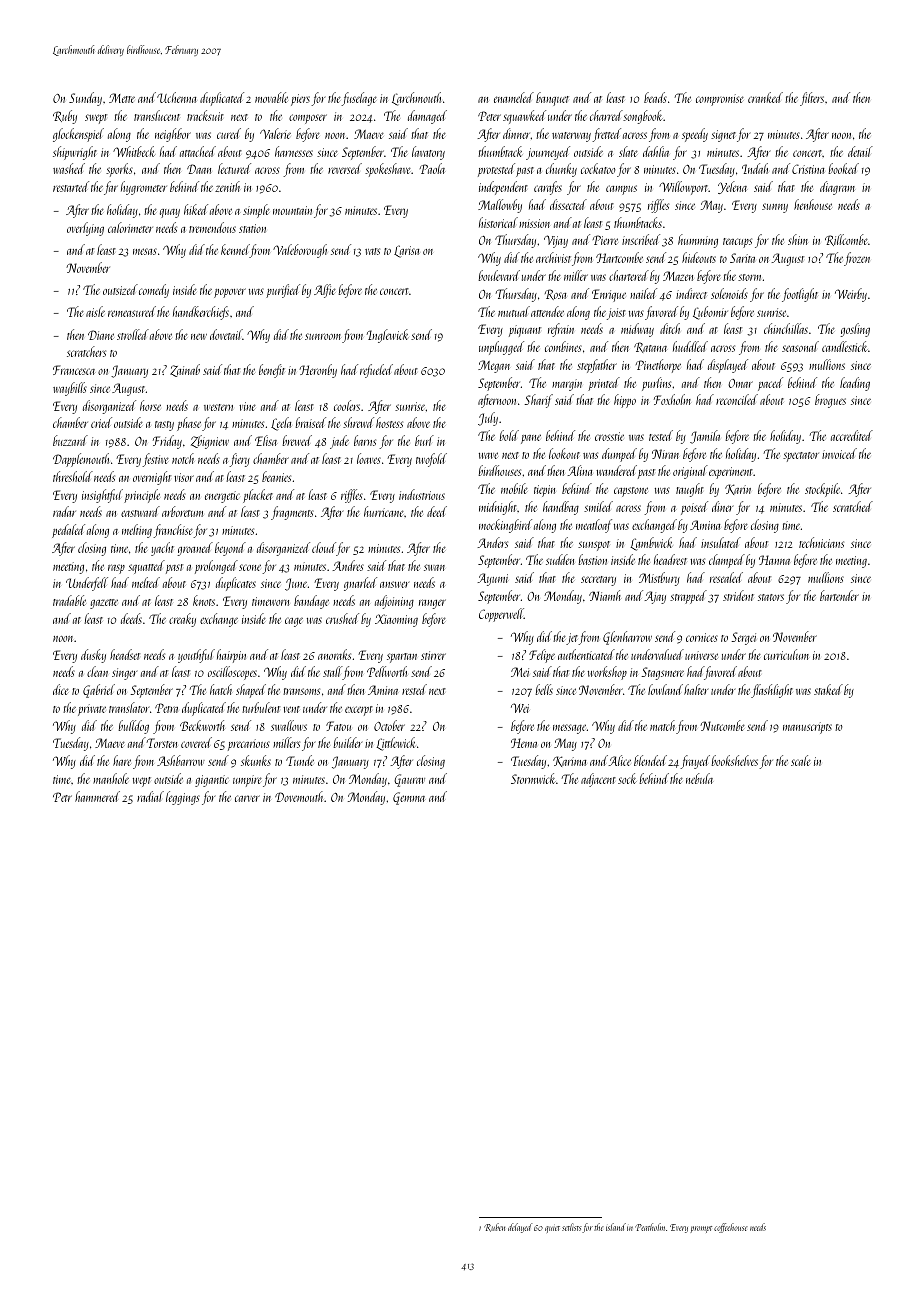 The width and height of the image is (924, 1308). What do you see at coordinates (162, 743) in the image?
I see `Torsten` at bounding box center [162, 743].
